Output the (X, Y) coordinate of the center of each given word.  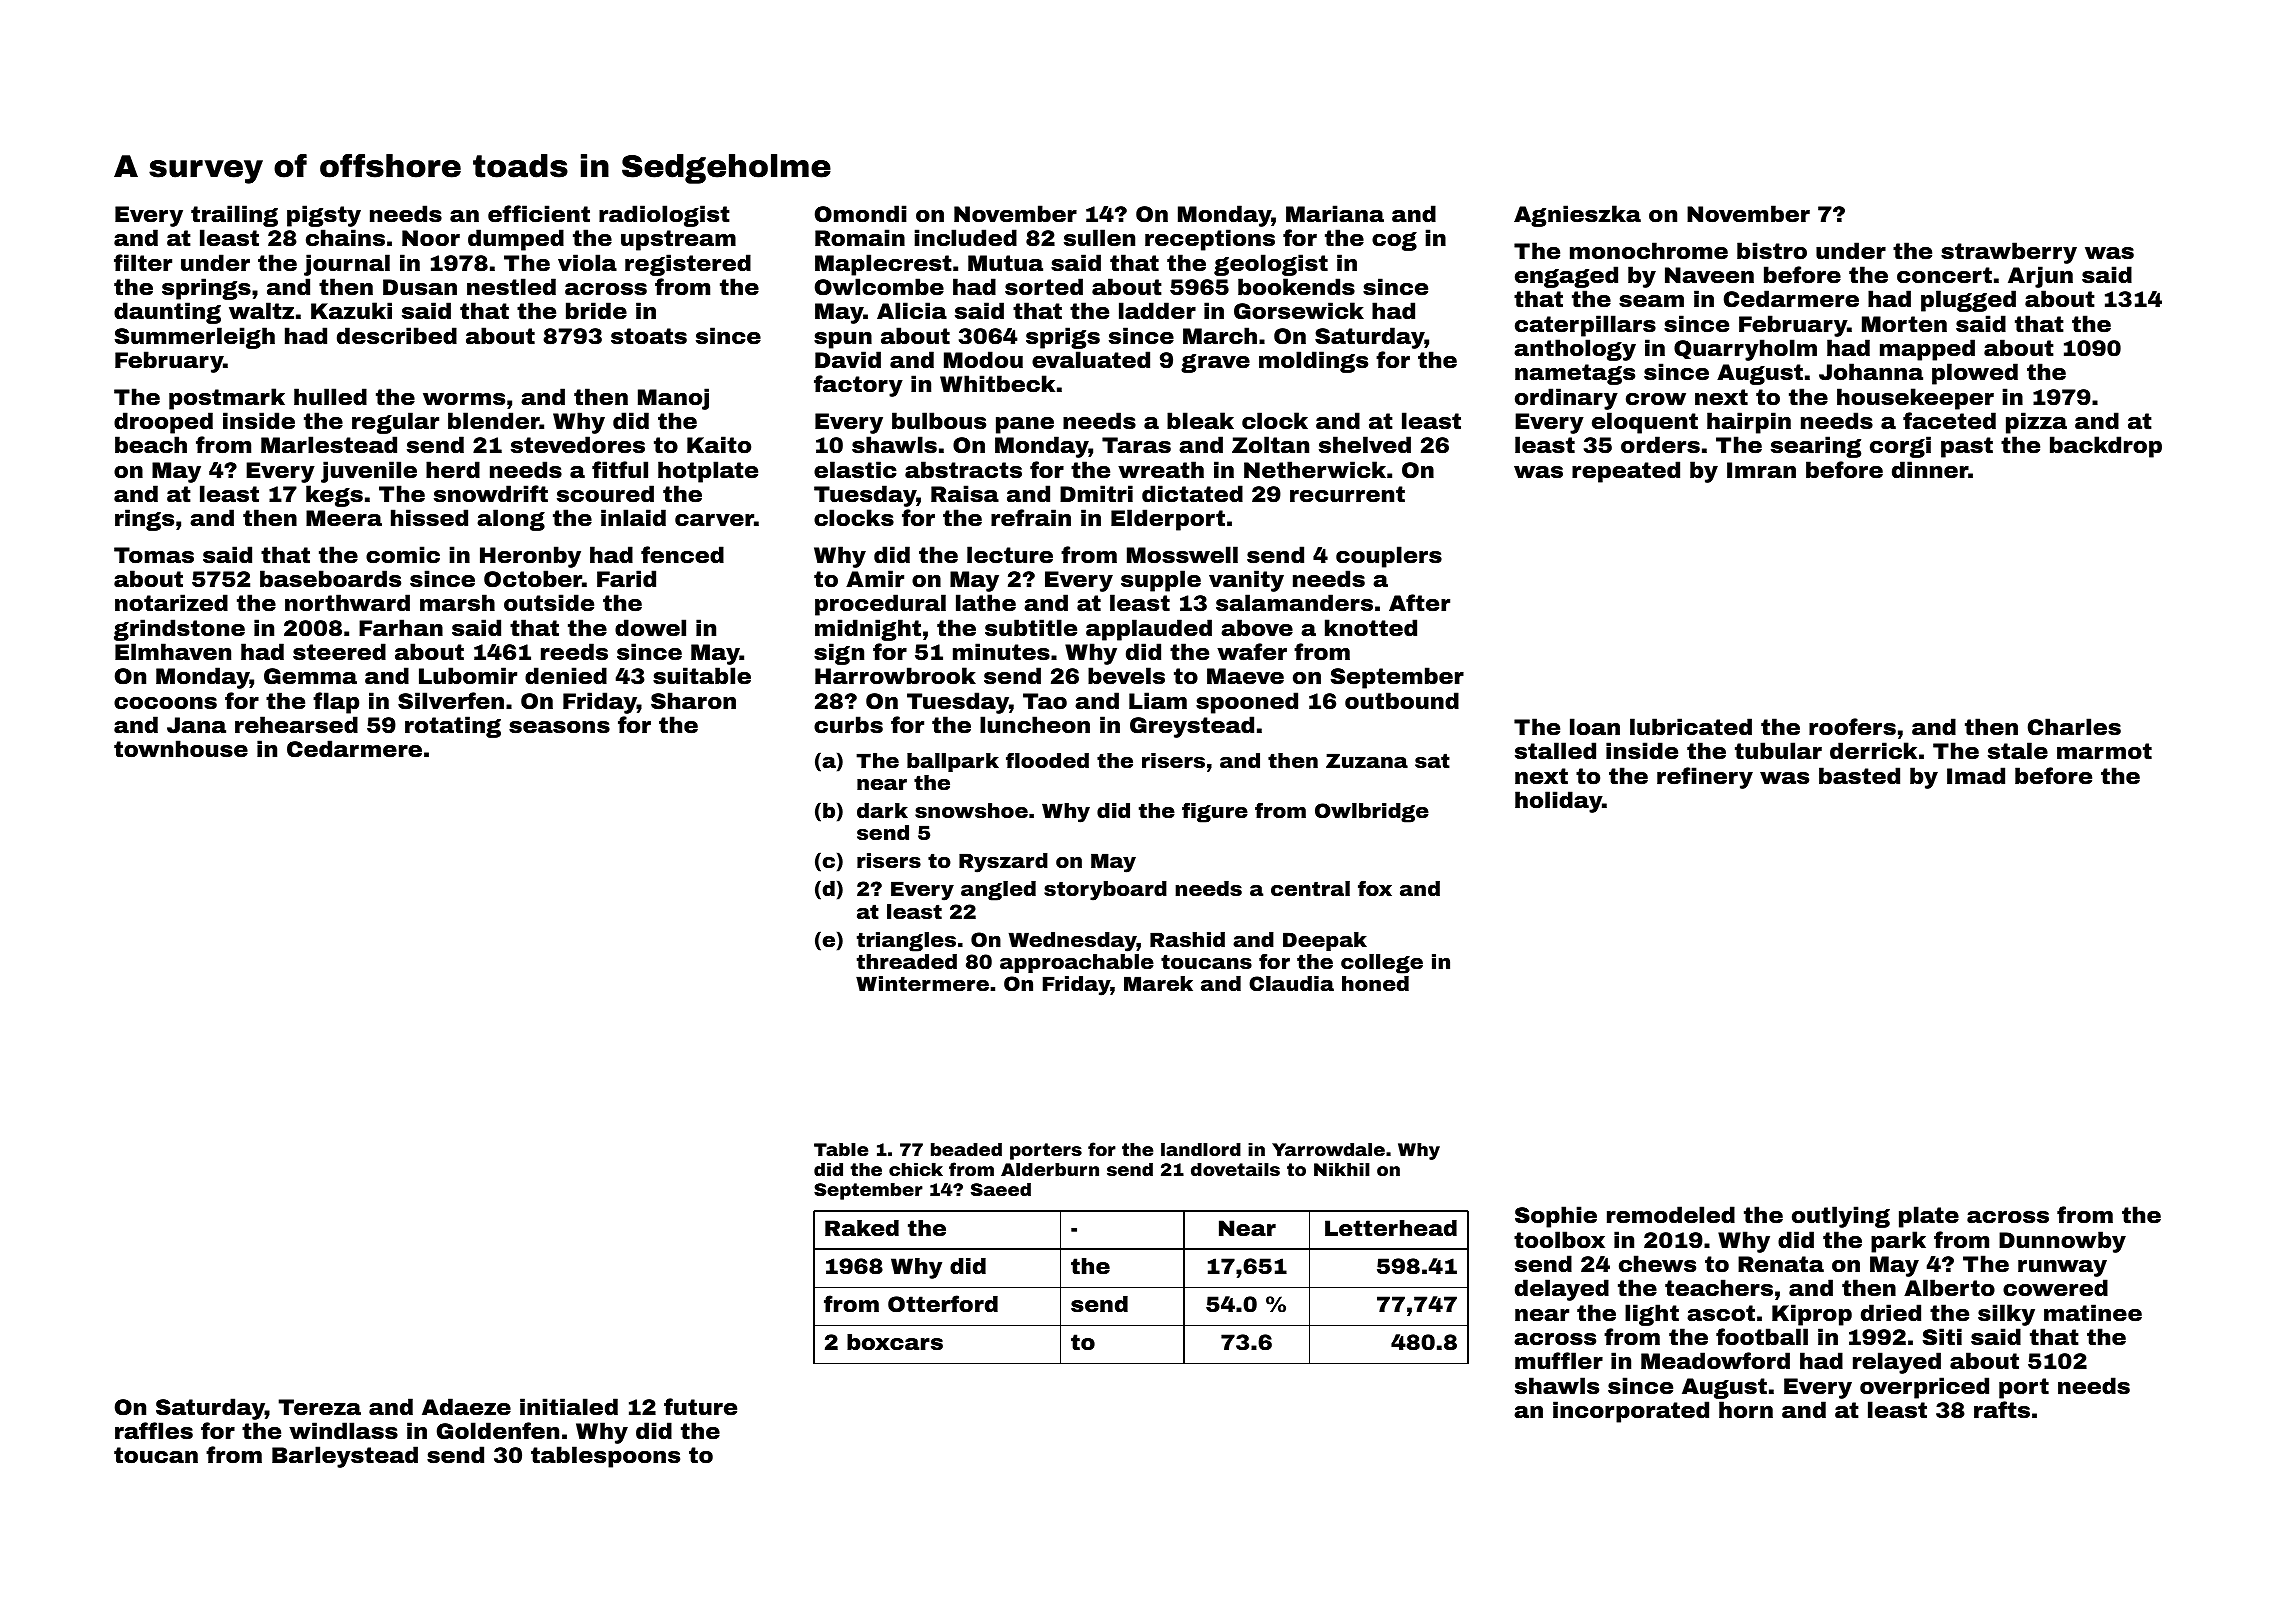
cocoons (165, 703)
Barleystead (345, 1457)
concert (1944, 275)
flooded (1047, 760)
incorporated (1631, 1412)
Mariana (1335, 214)
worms (464, 399)
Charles (2074, 727)
